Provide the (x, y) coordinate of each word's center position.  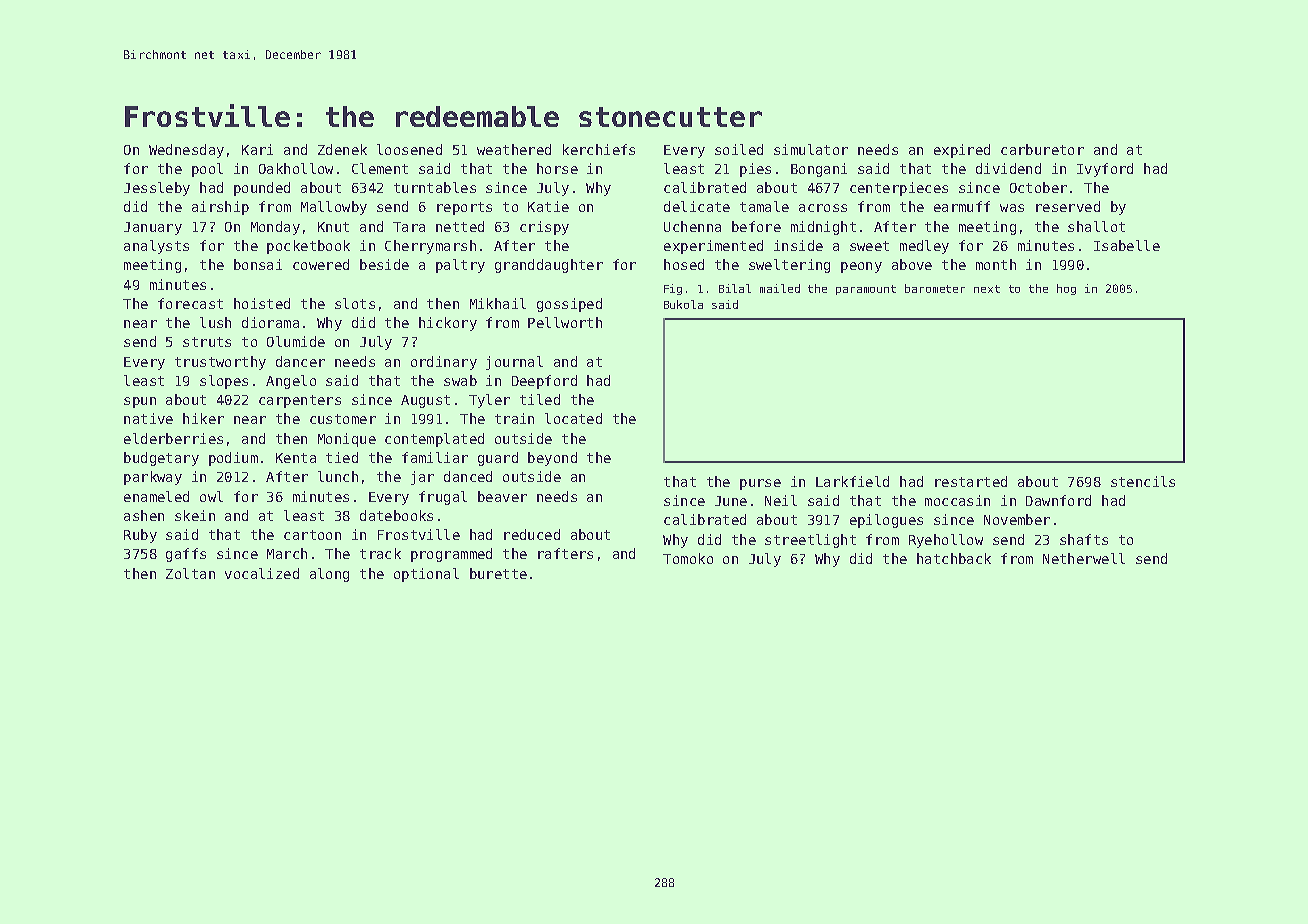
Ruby (140, 536)
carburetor (1042, 149)
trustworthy (220, 363)
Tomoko (688, 558)
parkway (153, 478)
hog (1066, 289)
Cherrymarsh (430, 247)
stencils (1143, 481)
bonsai (258, 264)
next (987, 289)
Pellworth (565, 322)
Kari (257, 149)
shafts (1084, 539)
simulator (811, 149)
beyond (552, 459)
